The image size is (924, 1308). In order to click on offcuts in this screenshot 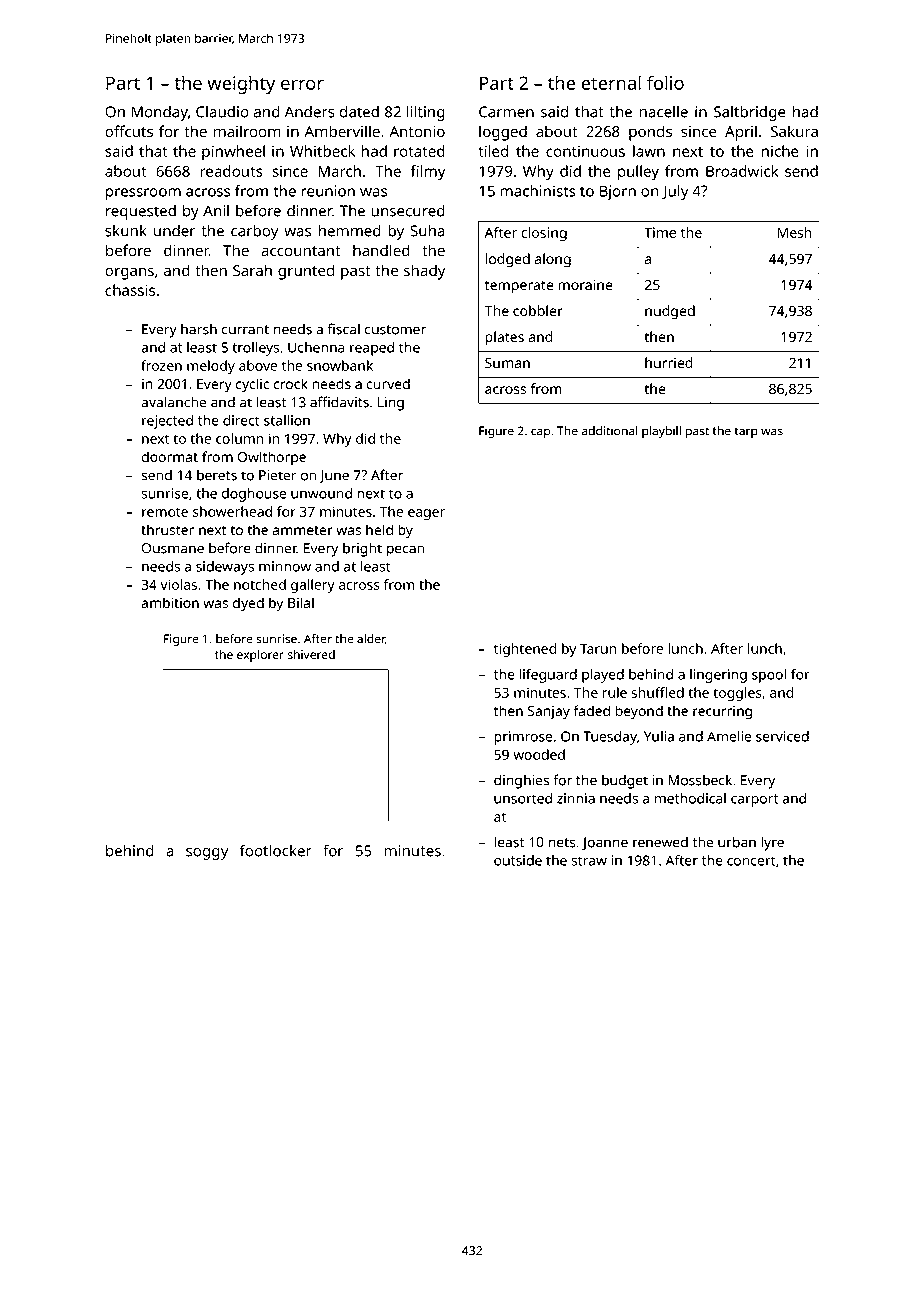, I will do `click(129, 131)`.
